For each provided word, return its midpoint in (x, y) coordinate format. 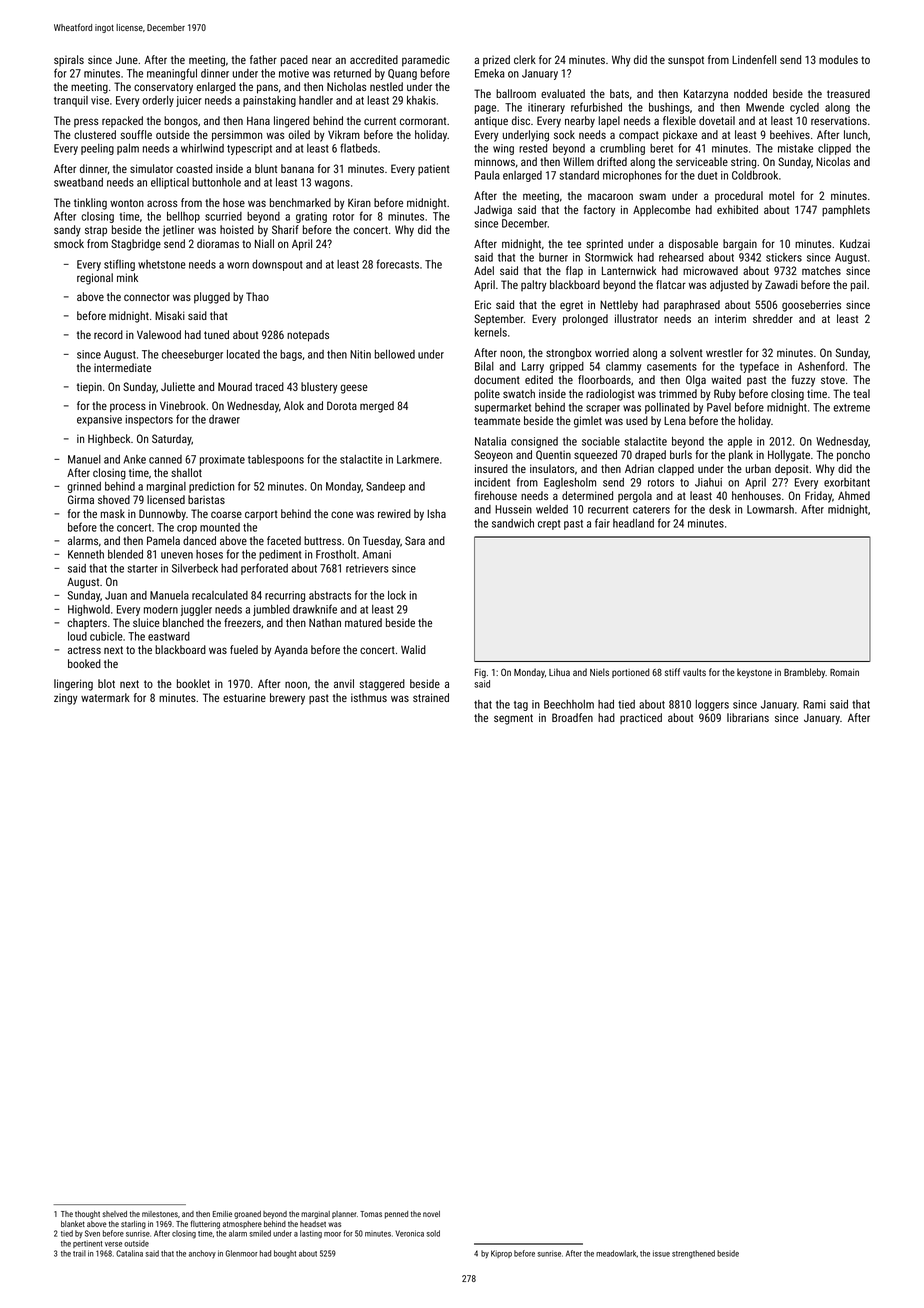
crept (549, 525)
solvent (686, 352)
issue (661, 1253)
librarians (748, 717)
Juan (116, 595)
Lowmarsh (770, 509)
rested (533, 148)
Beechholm (569, 704)
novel (431, 1214)
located (243, 354)
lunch (856, 134)
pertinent (87, 1244)
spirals (69, 61)
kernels (491, 332)
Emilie (222, 1214)
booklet (193, 683)
